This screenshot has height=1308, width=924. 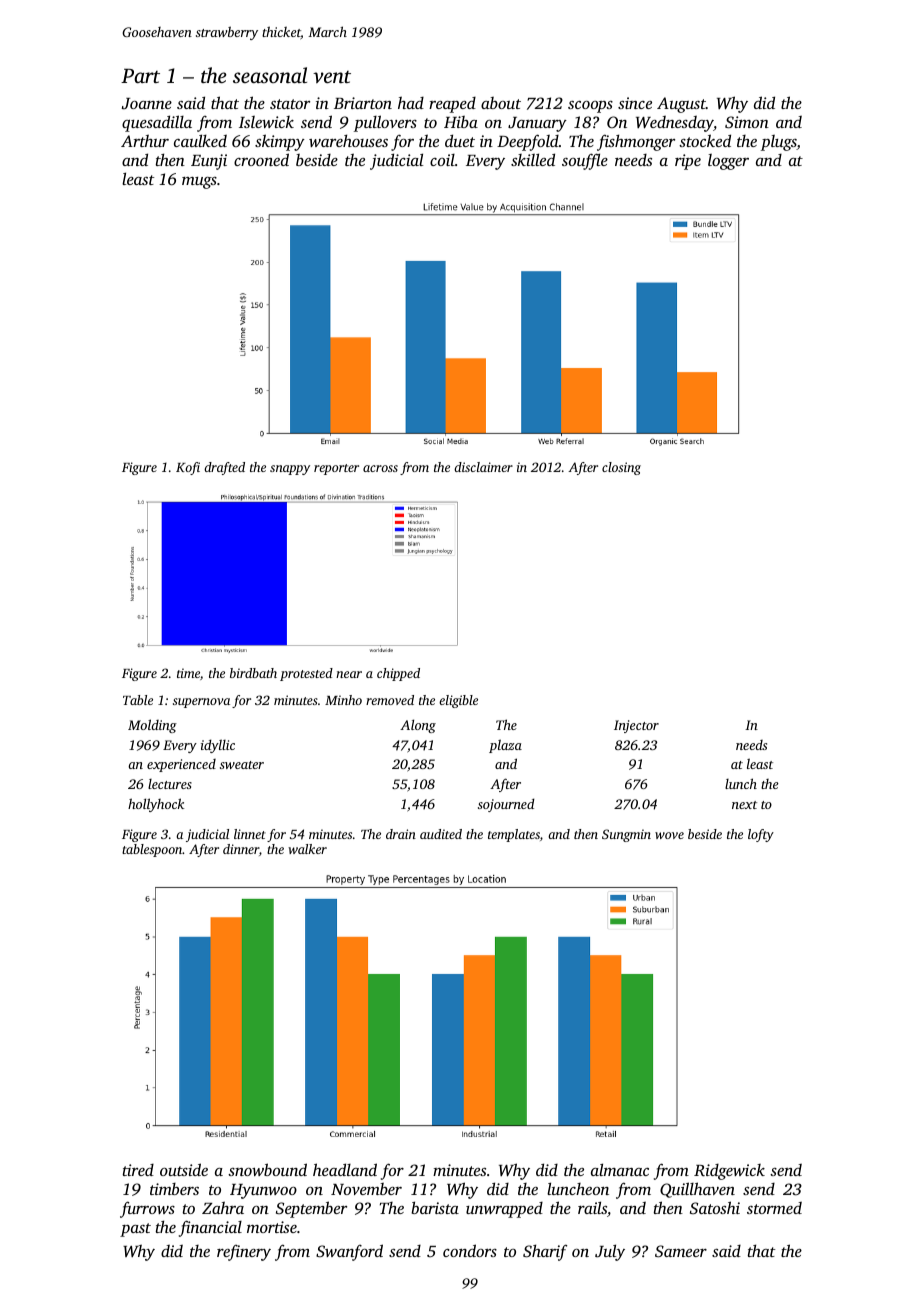 I want to click on Swanford, so click(x=349, y=1252).
